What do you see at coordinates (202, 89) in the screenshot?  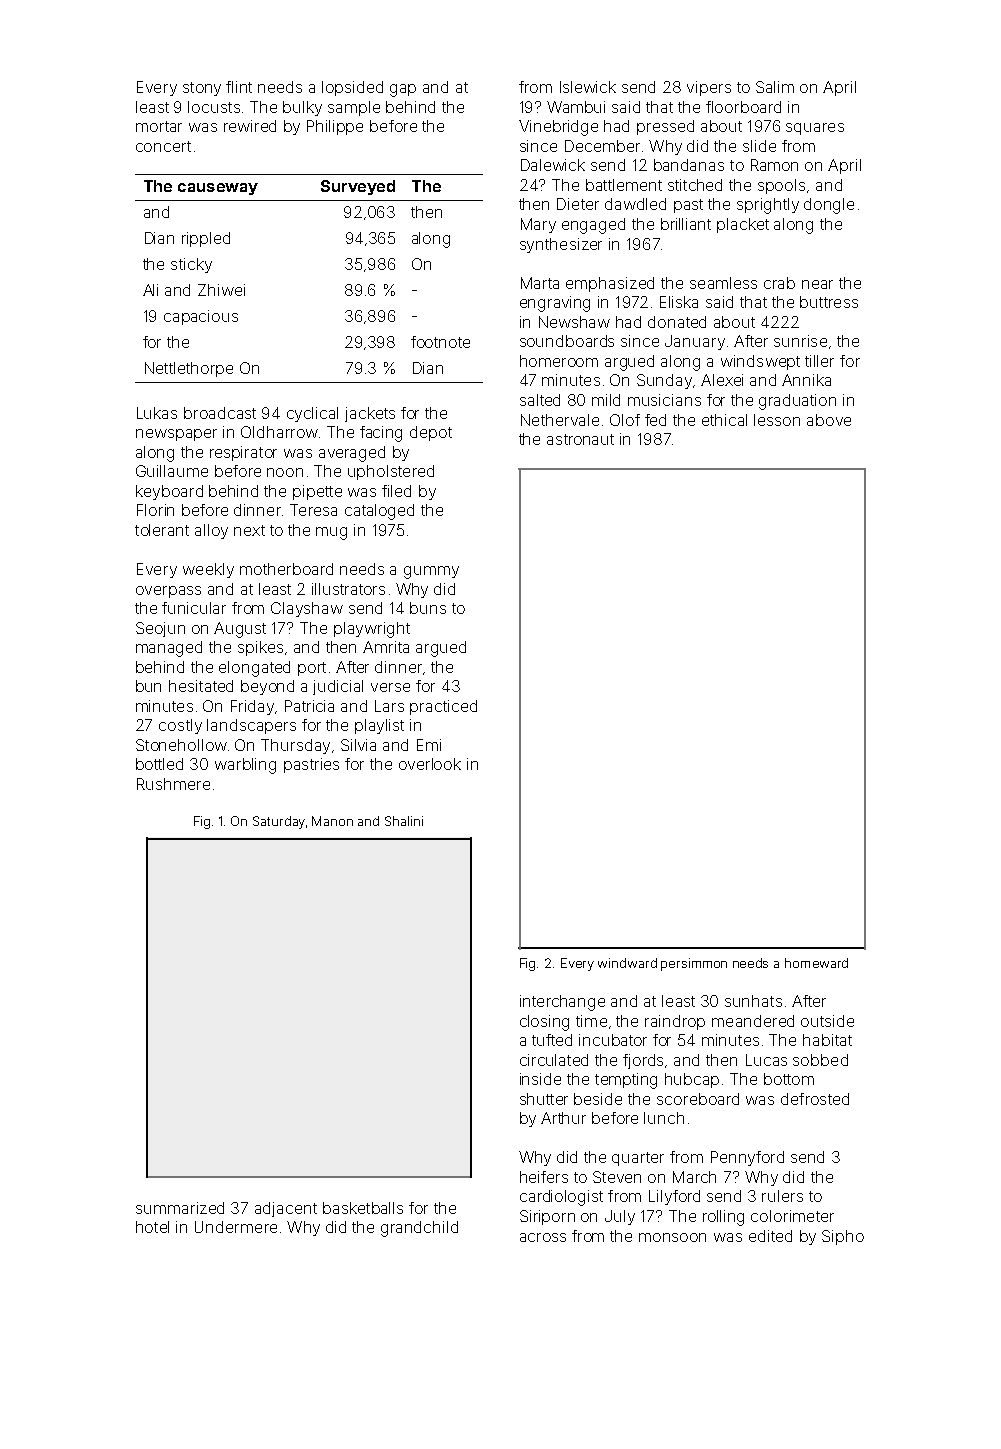 I see `stony` at bounding box center [202, 89].
